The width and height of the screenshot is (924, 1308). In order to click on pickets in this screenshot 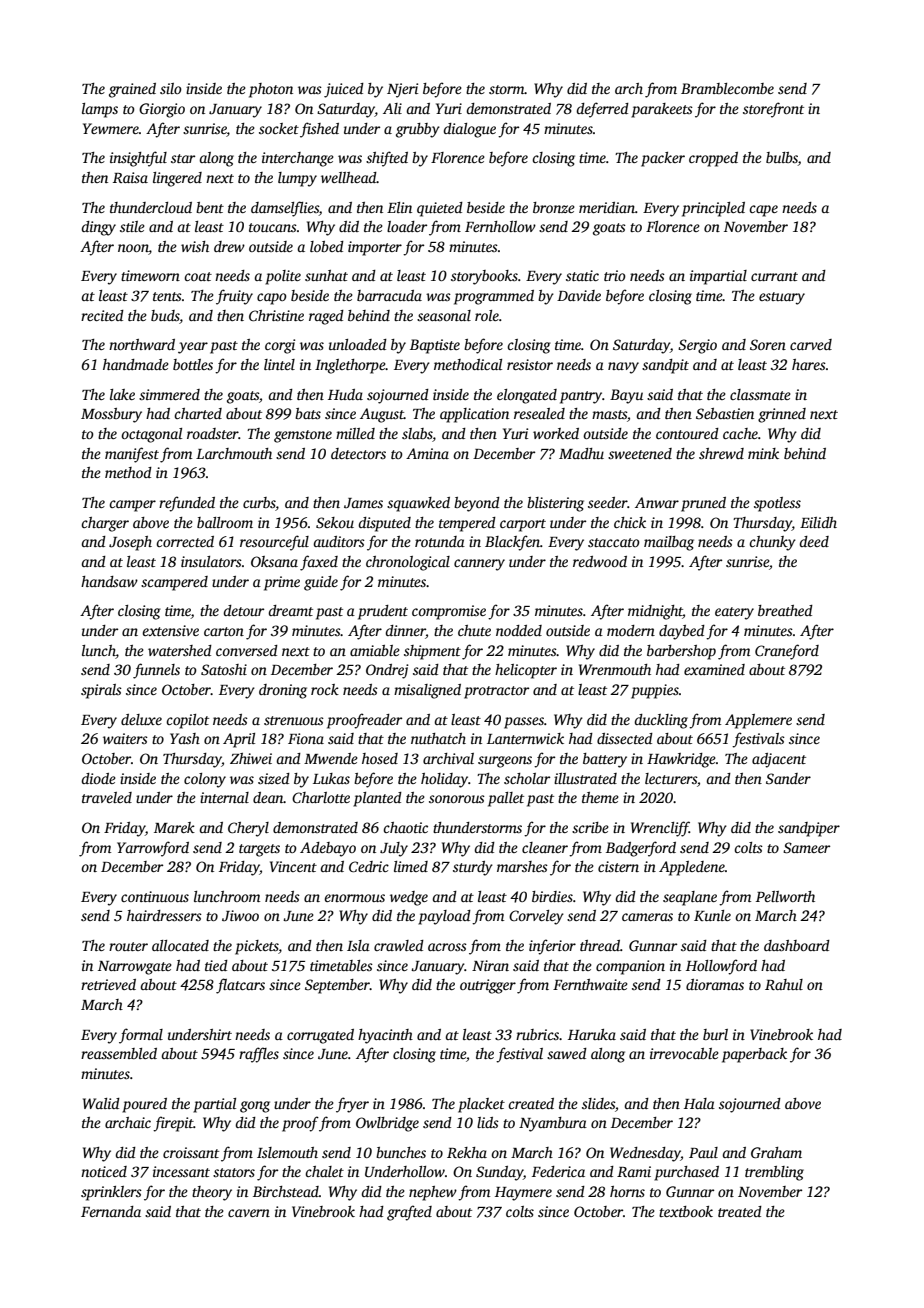, I will do `click(257, 947)`.
